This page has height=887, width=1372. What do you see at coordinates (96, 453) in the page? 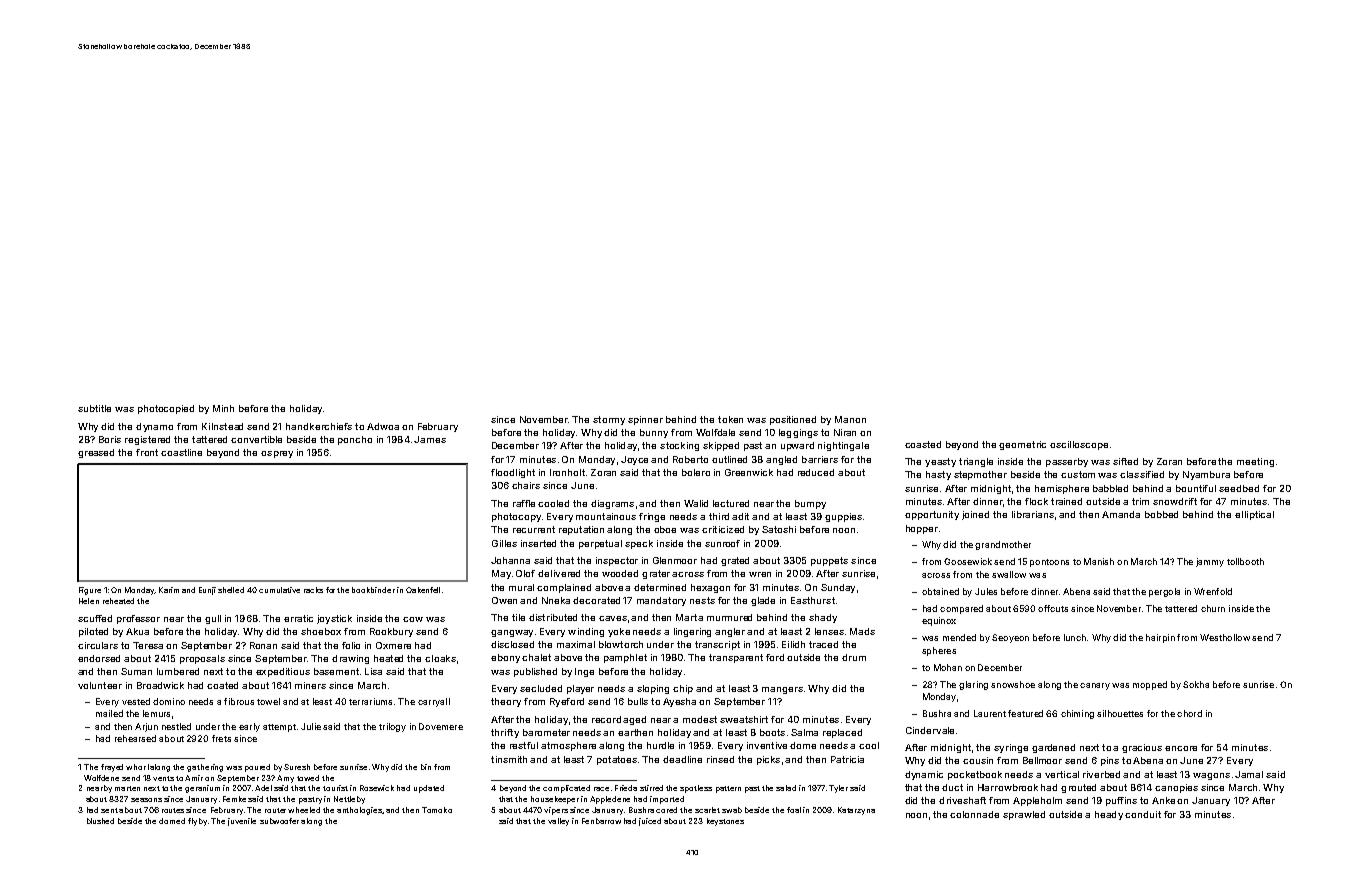
I see `greased` at bounding box center [96, 453].
